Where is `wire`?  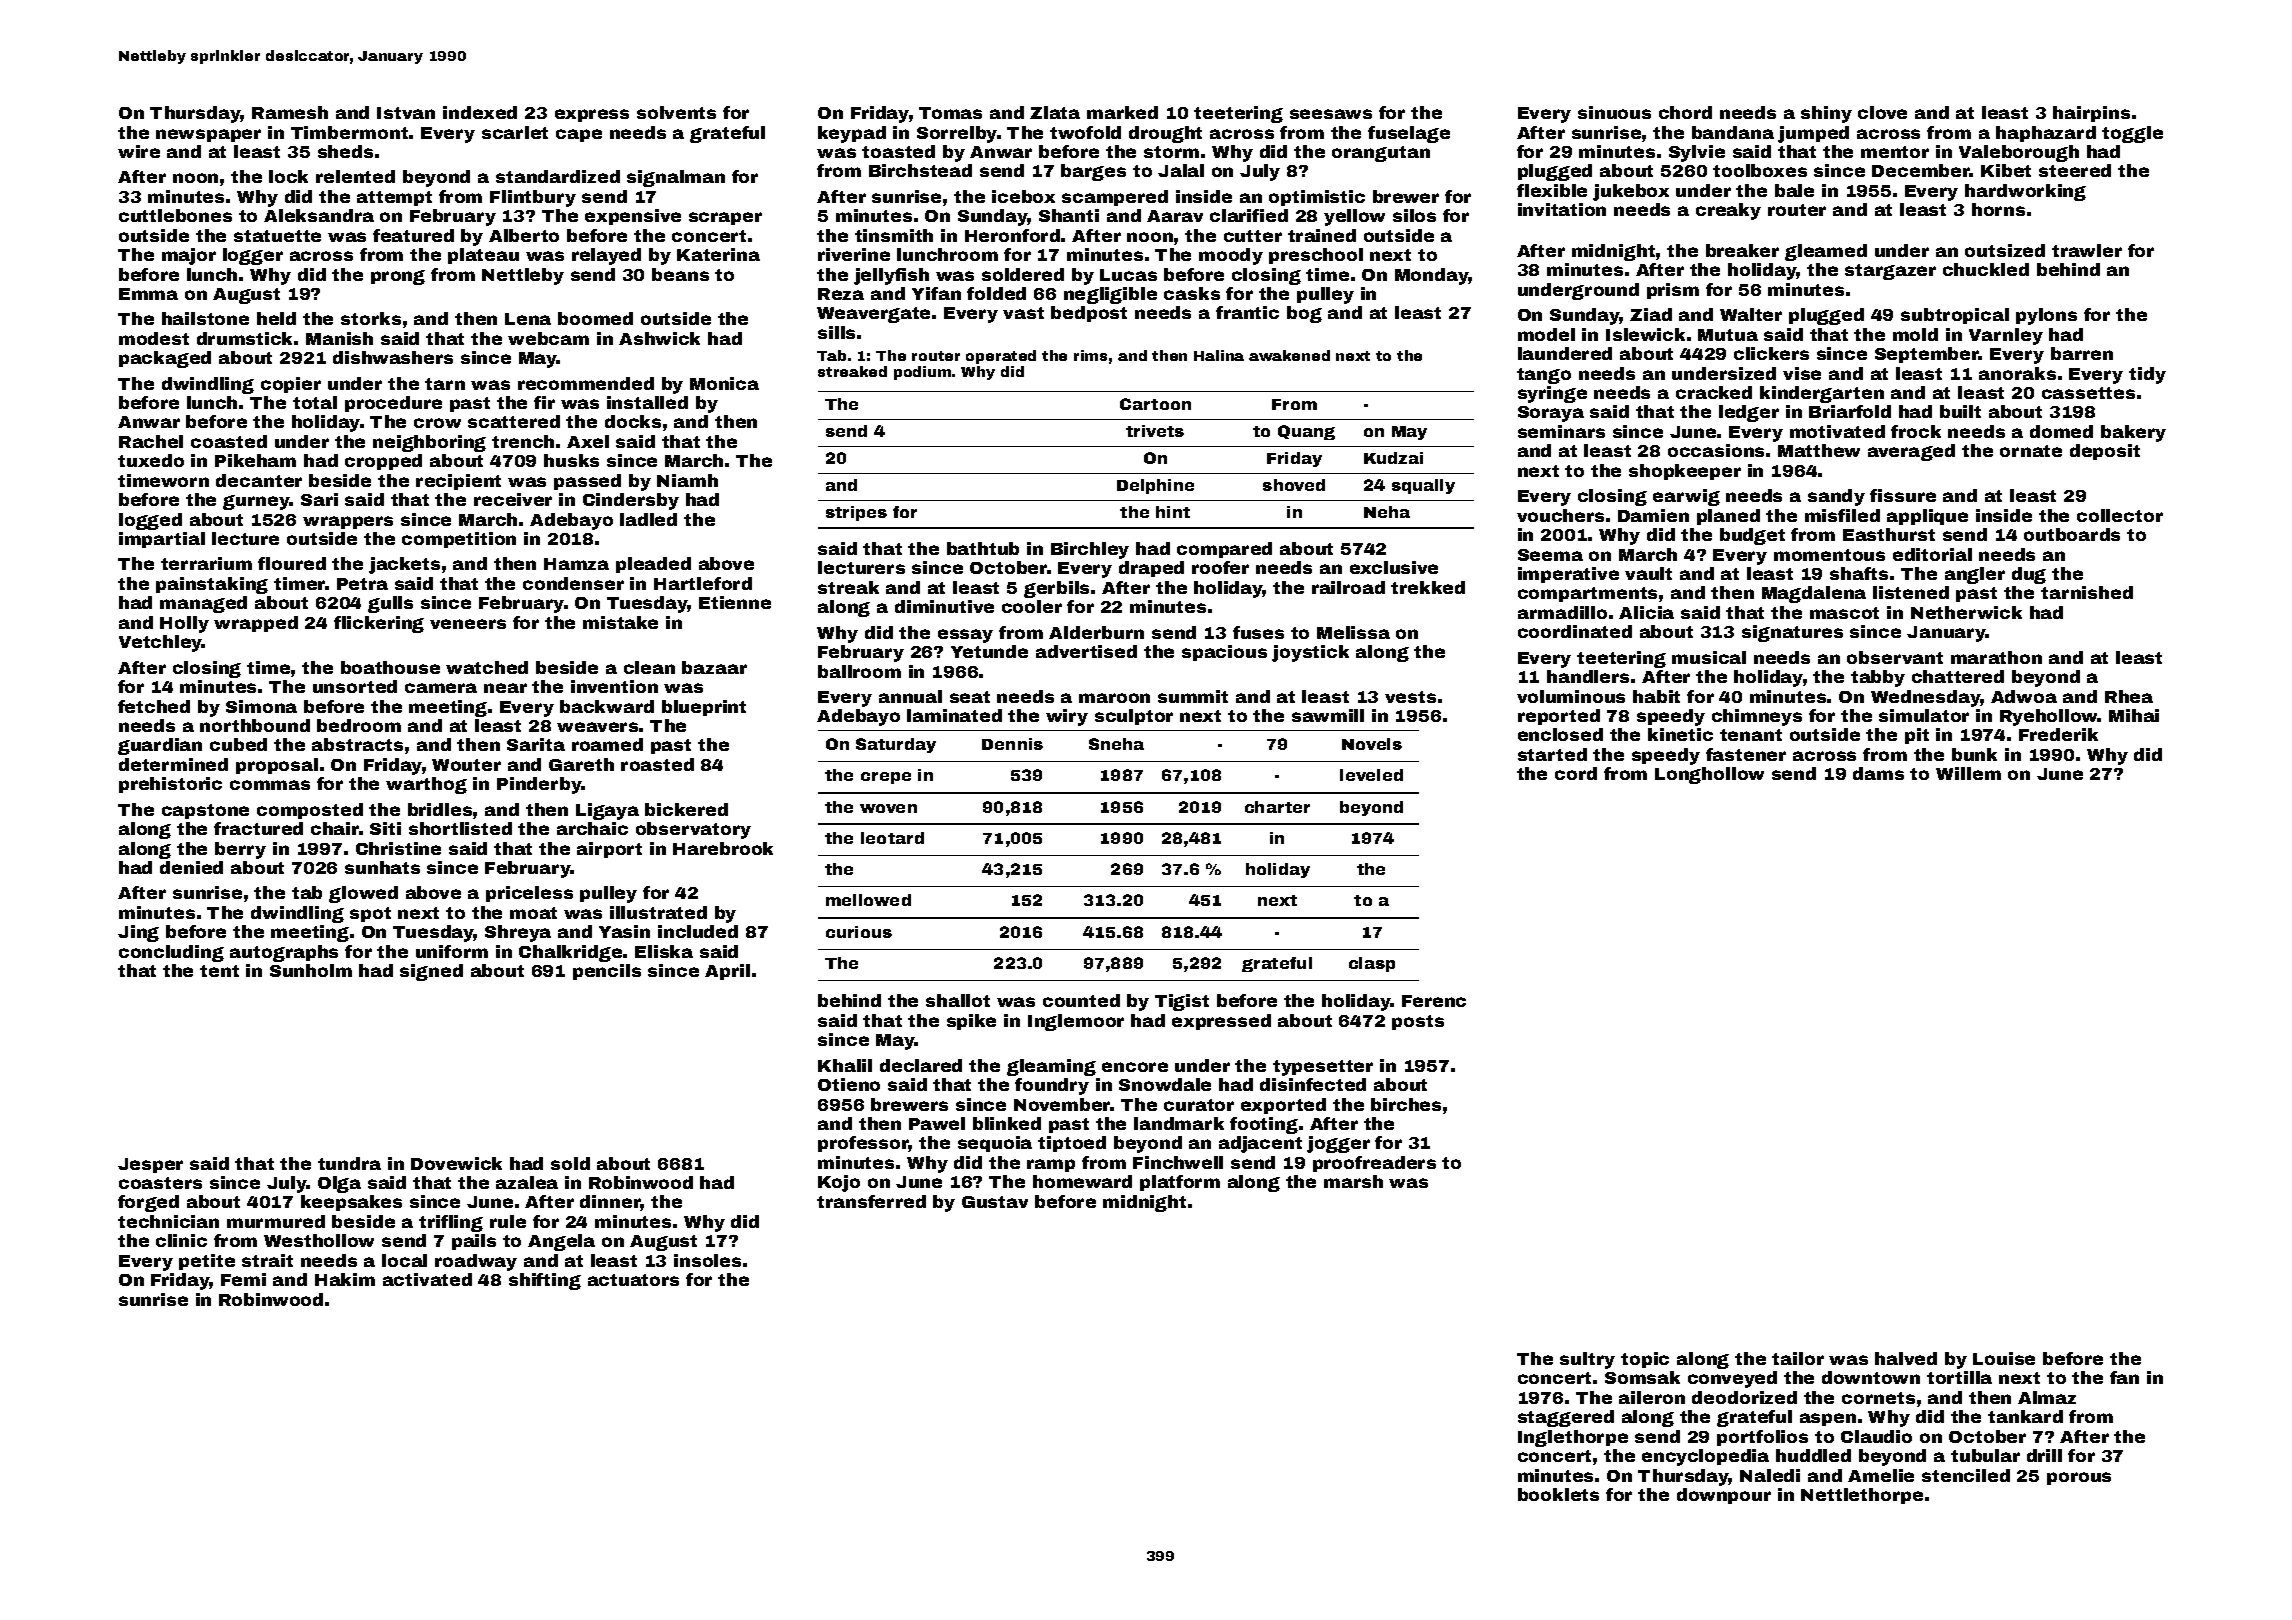 wire is located at coordinates (139, 151).
